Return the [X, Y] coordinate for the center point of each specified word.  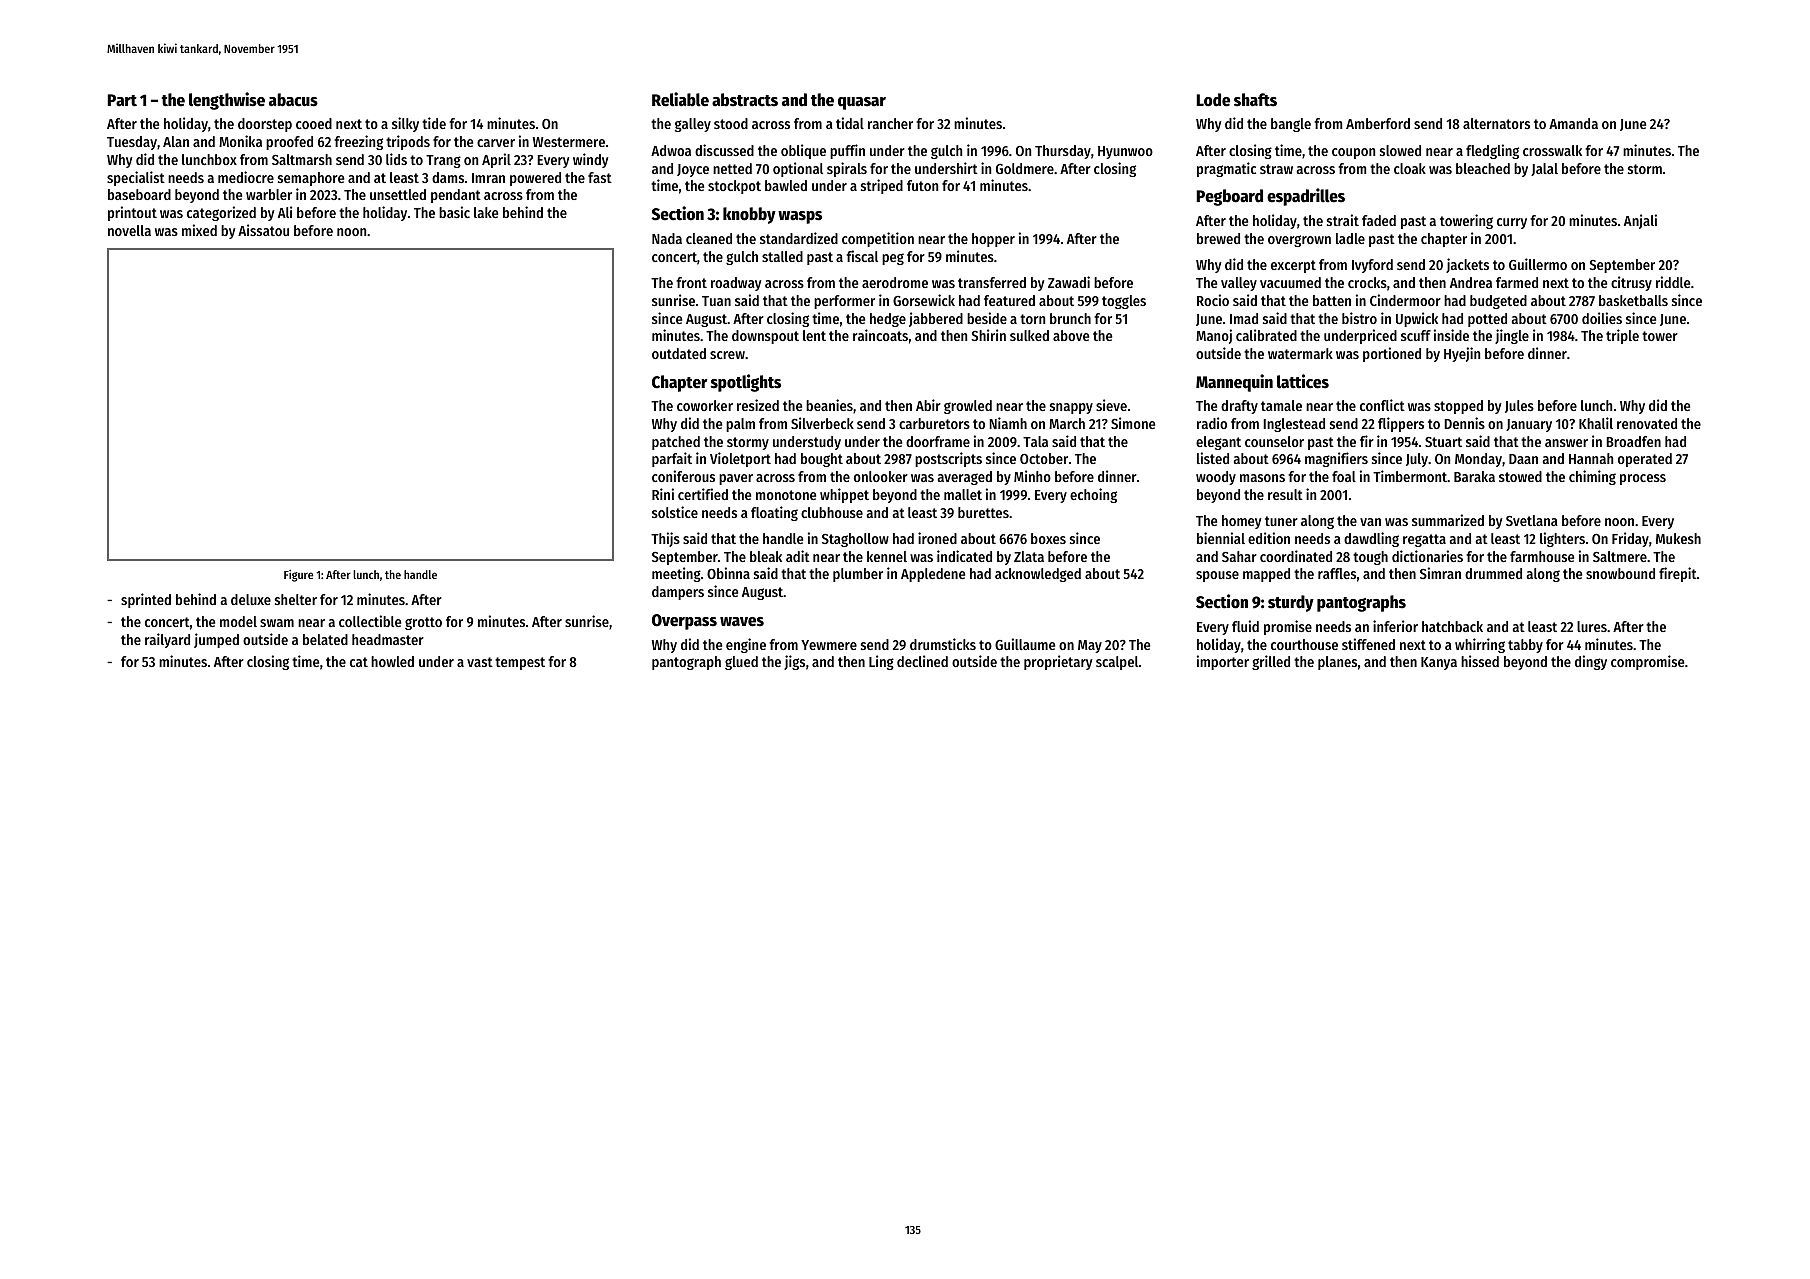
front [691, 282]
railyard [167, 640]
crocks [1367, 282]
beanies [829, 405]
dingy [1591, 662]
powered [535, 179]
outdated [679, 353]
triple [1622, 336]
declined [922, 661]
